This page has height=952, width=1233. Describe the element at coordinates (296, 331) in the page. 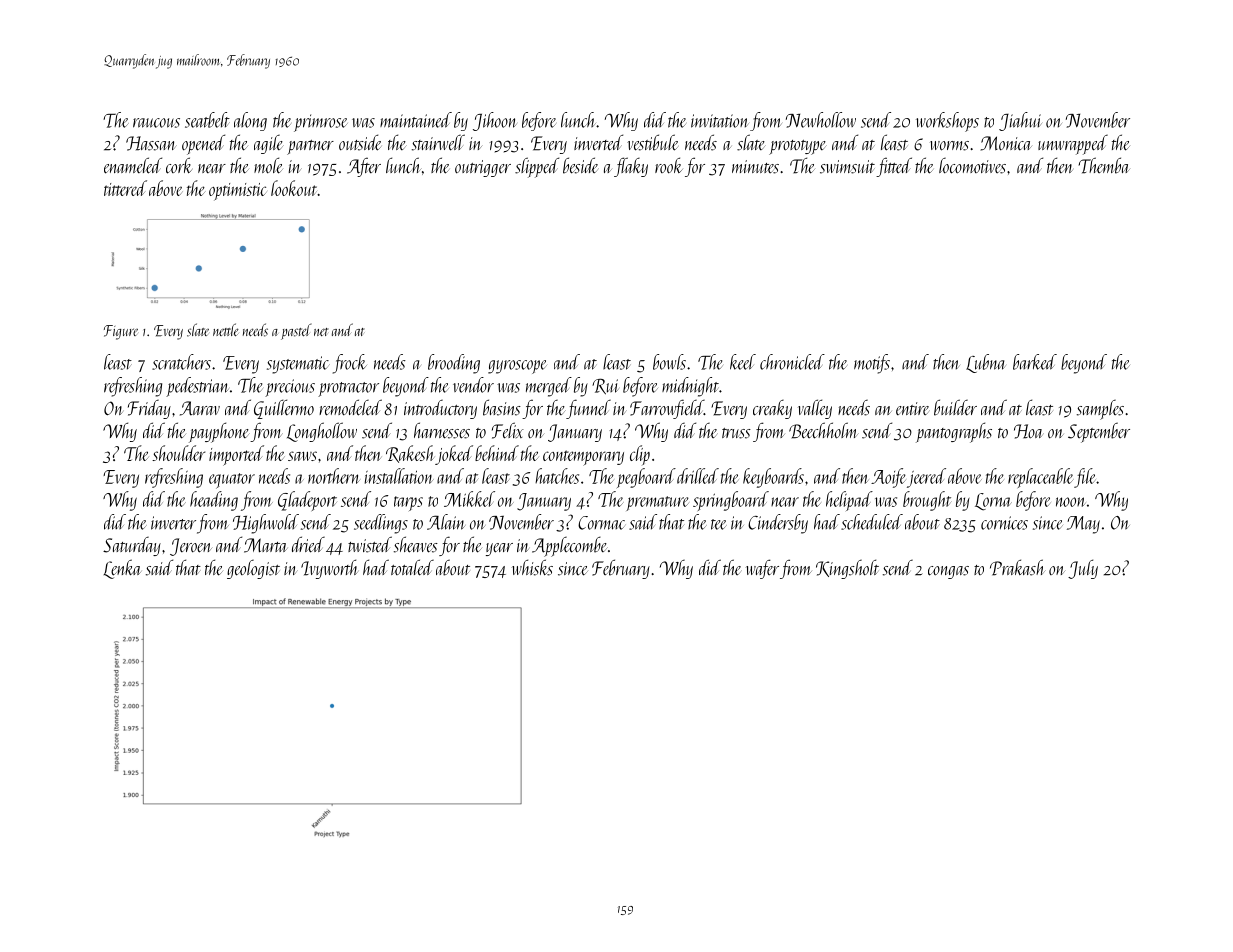

I see `pastel` at that location.
